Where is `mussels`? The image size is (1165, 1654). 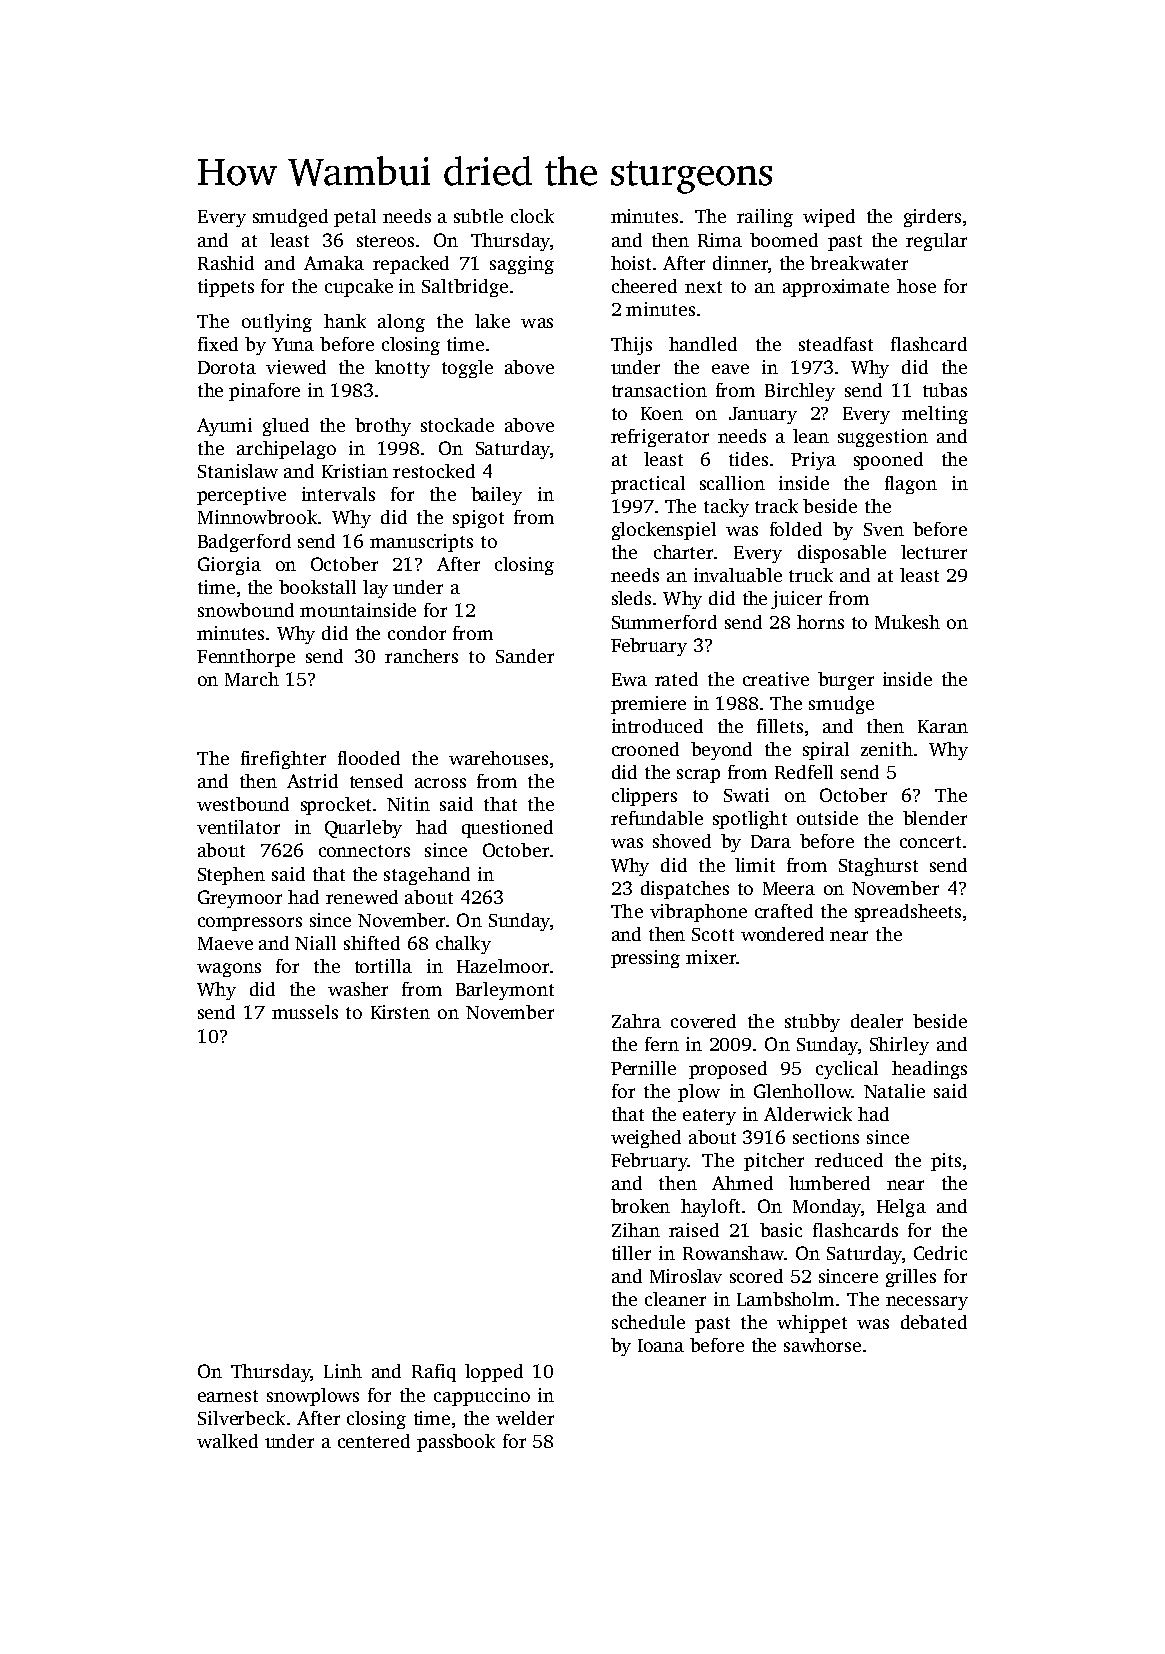 mussels is located at coordinates (305, 1012).
